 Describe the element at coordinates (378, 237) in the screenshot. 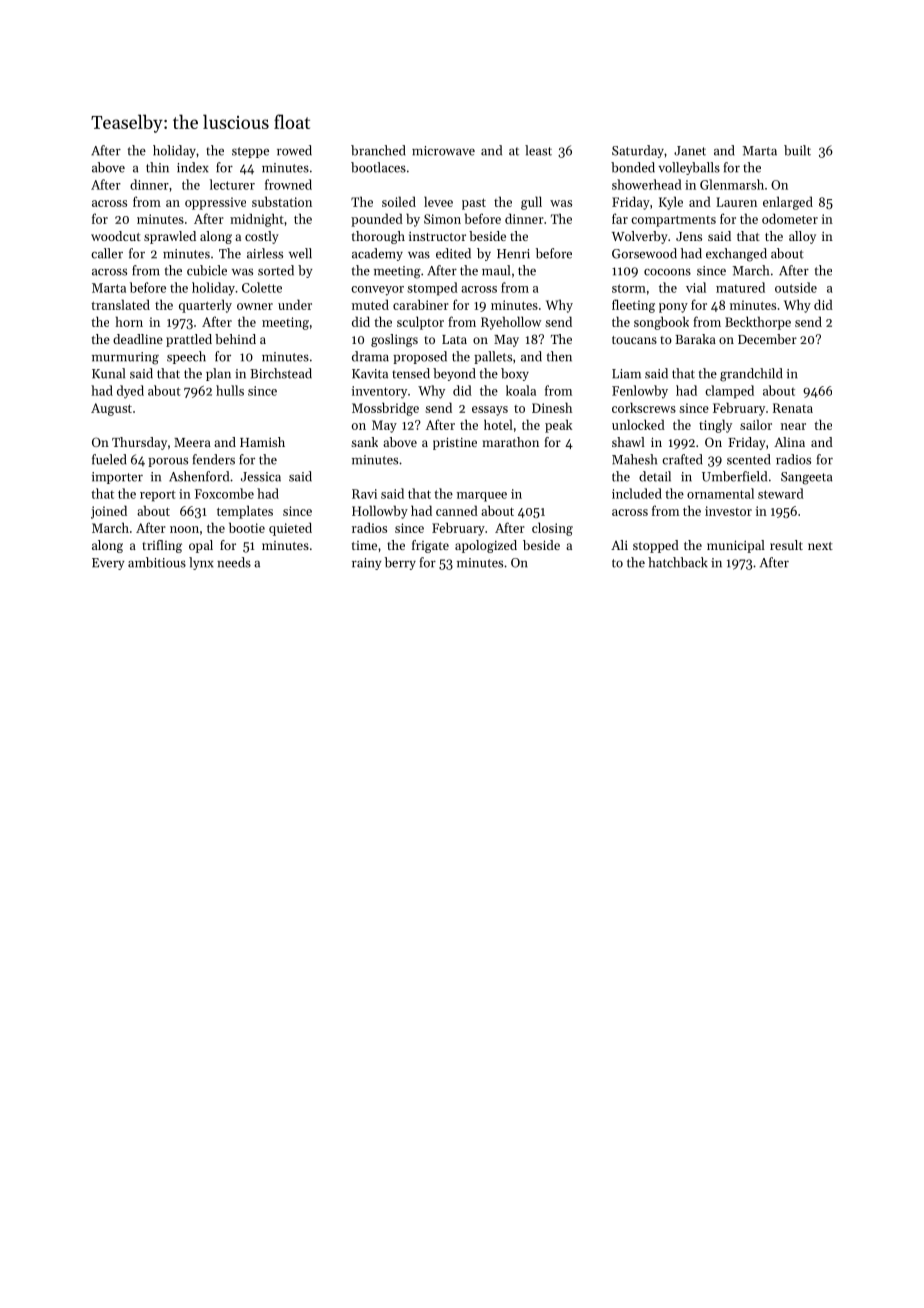

I see `thorough` at that location.
